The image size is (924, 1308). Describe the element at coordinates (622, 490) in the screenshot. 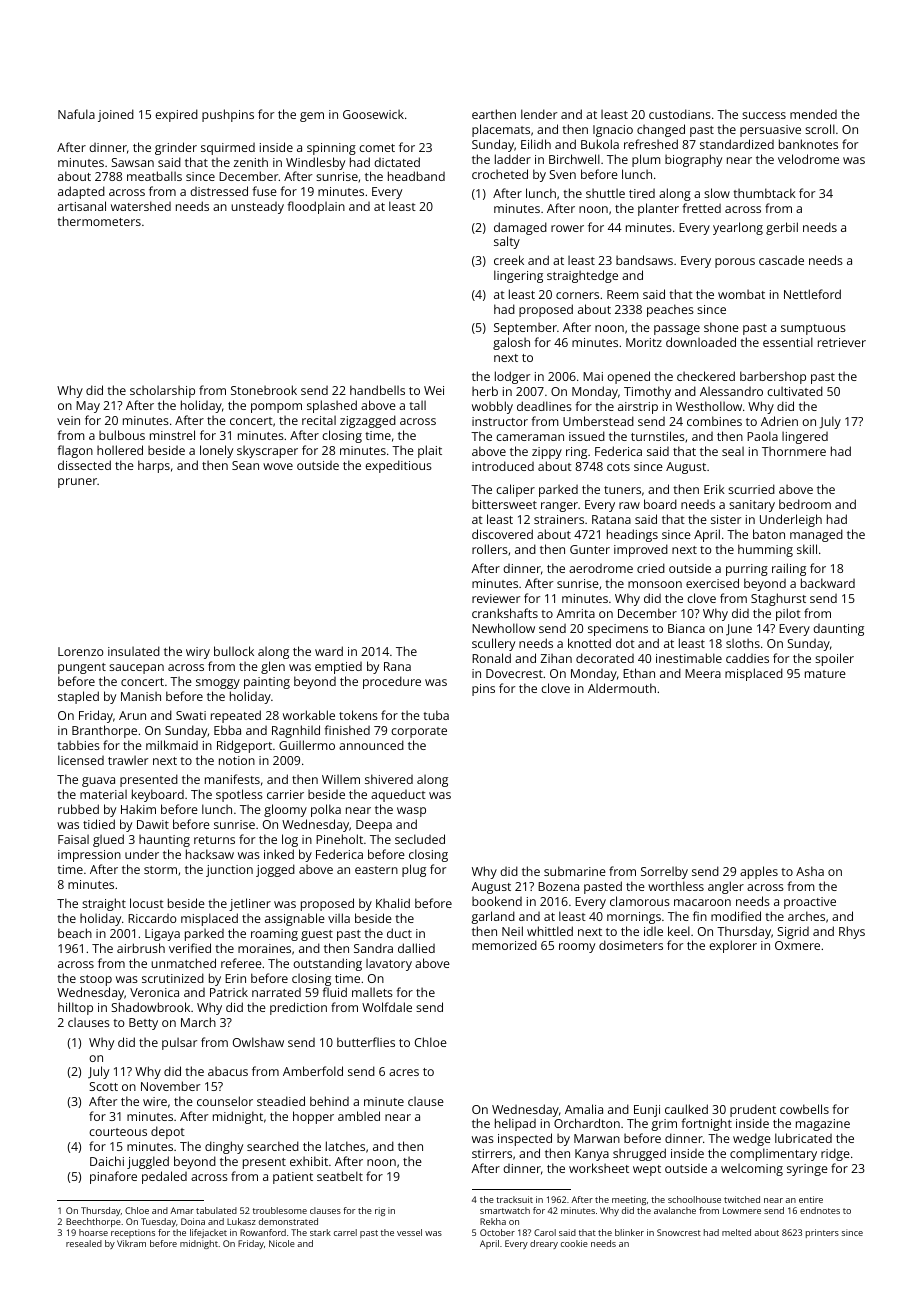

I see `tuners` at that location.
